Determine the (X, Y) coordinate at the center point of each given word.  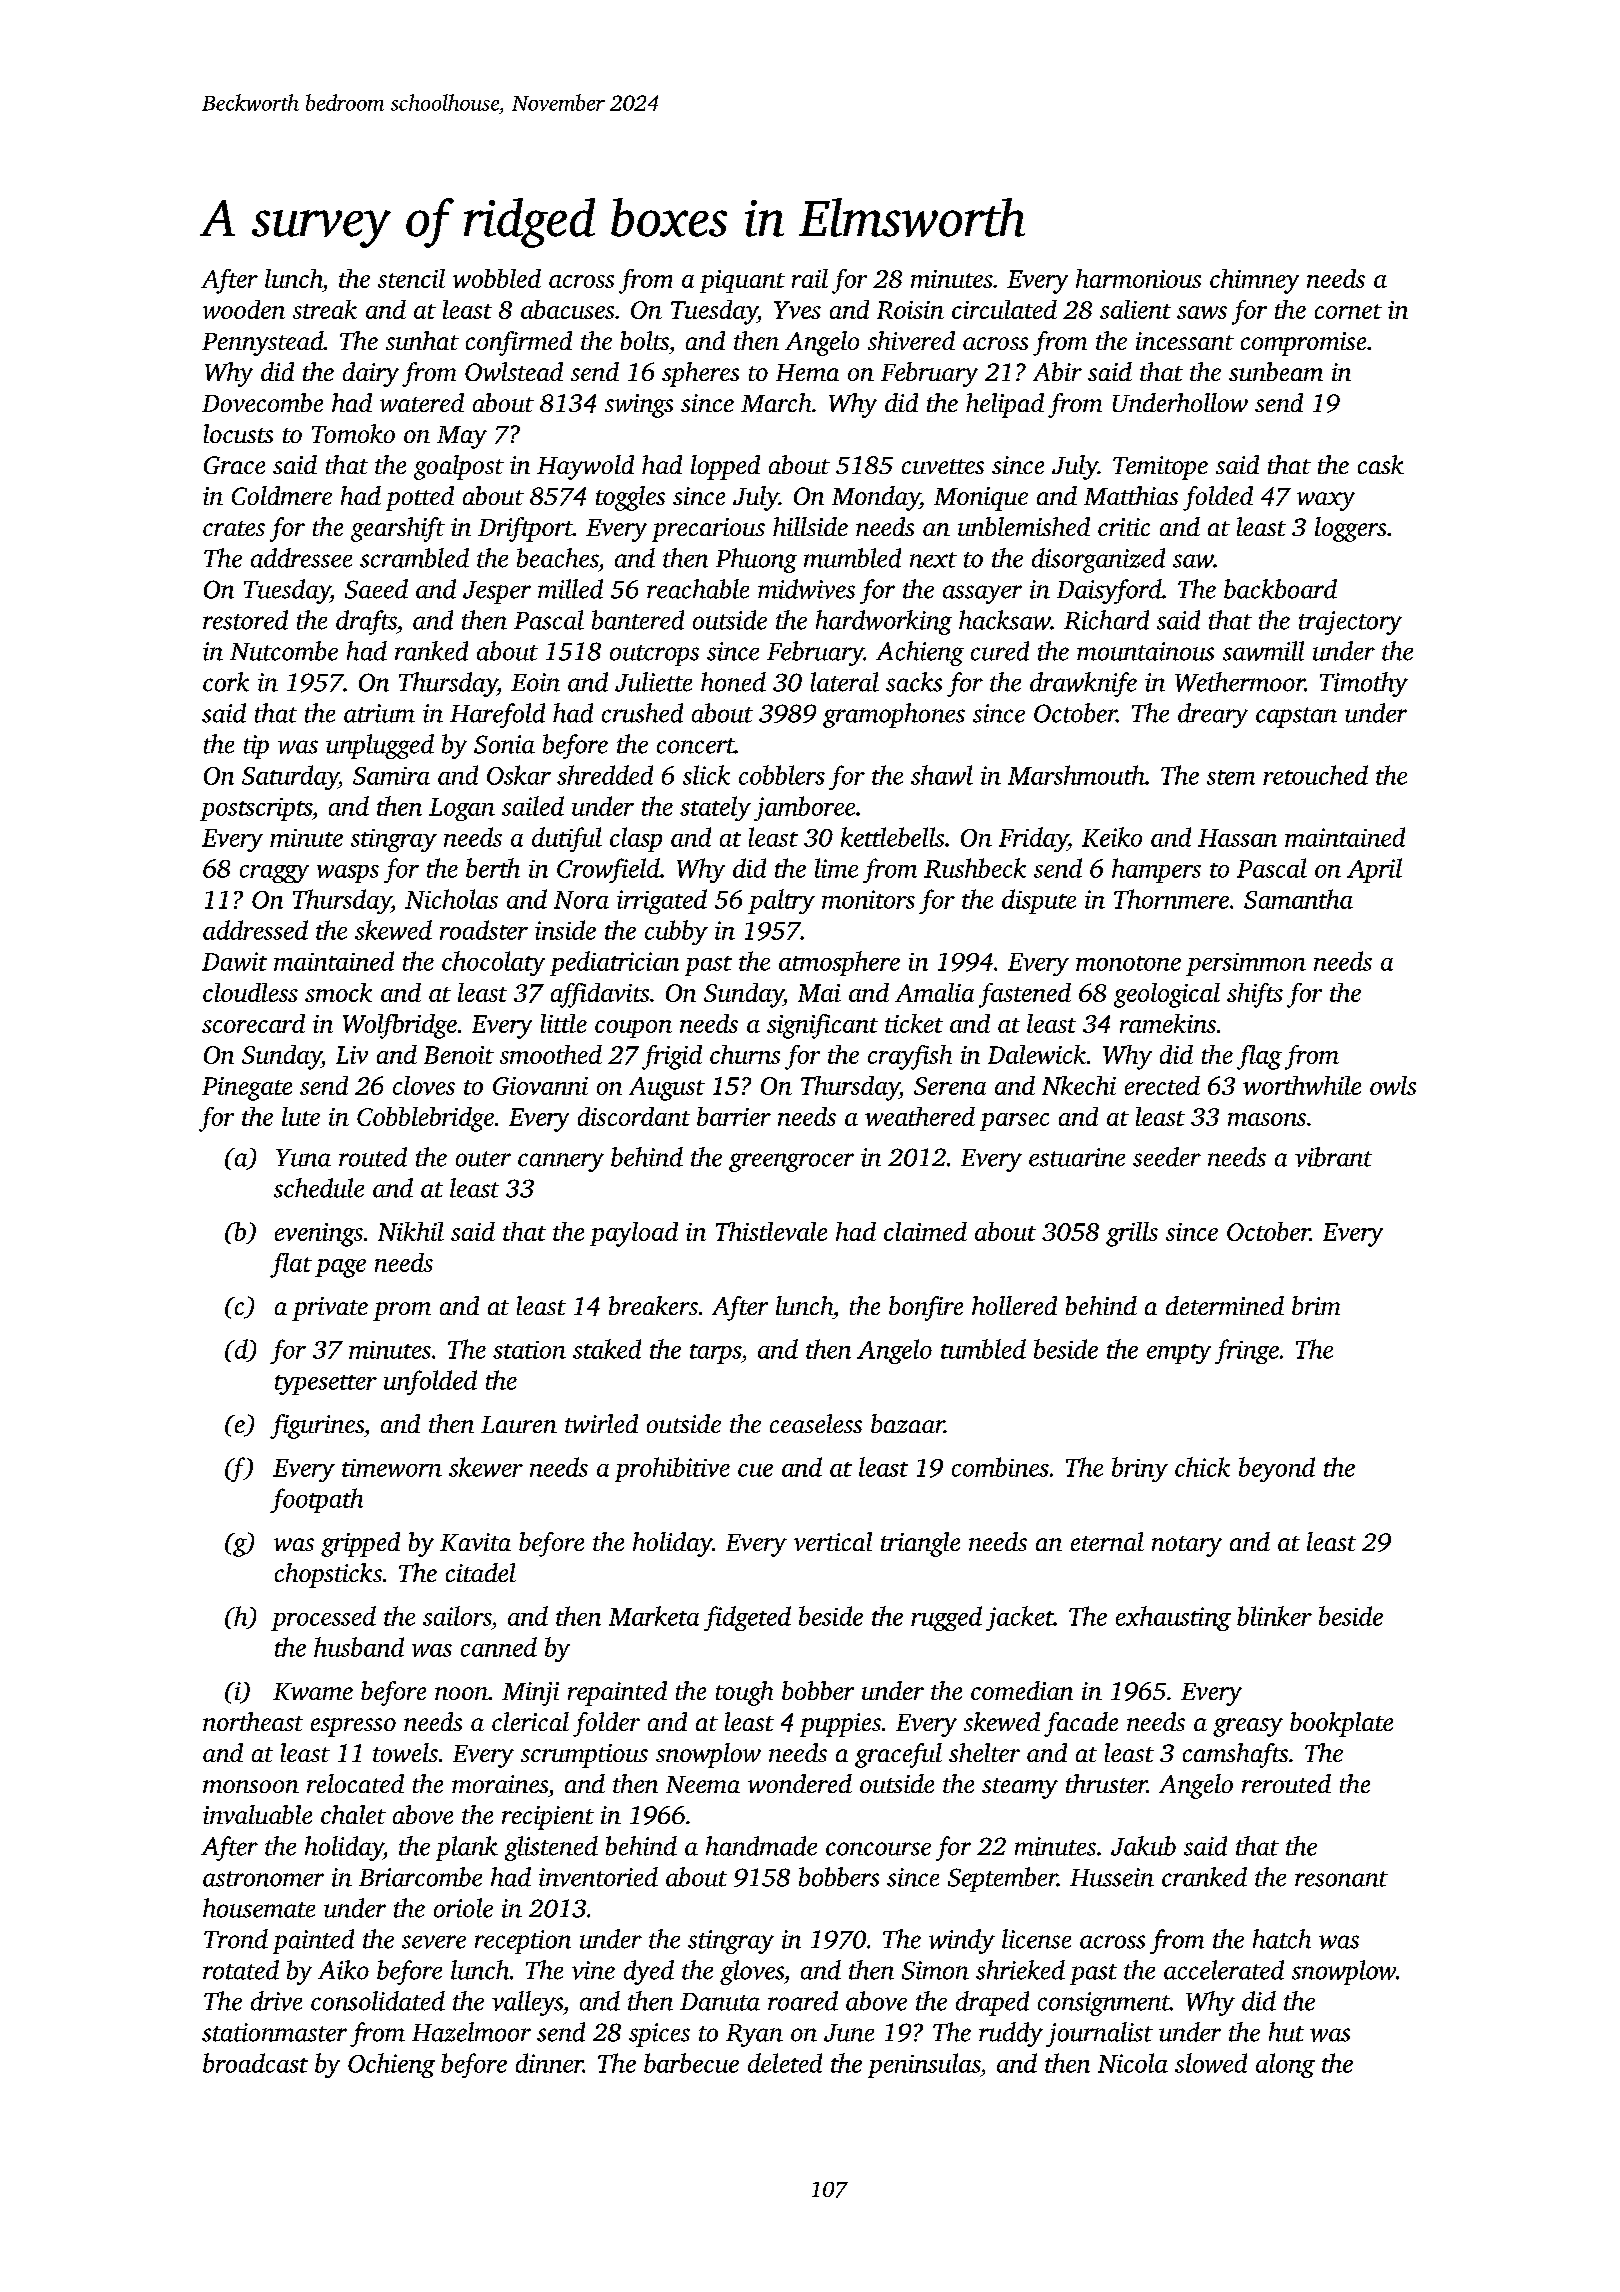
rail (810, 278)
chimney (1254, 281)
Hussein (1112, 1877)
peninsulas (924, 2065)
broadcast (255, 2063)
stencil (411, 278)
